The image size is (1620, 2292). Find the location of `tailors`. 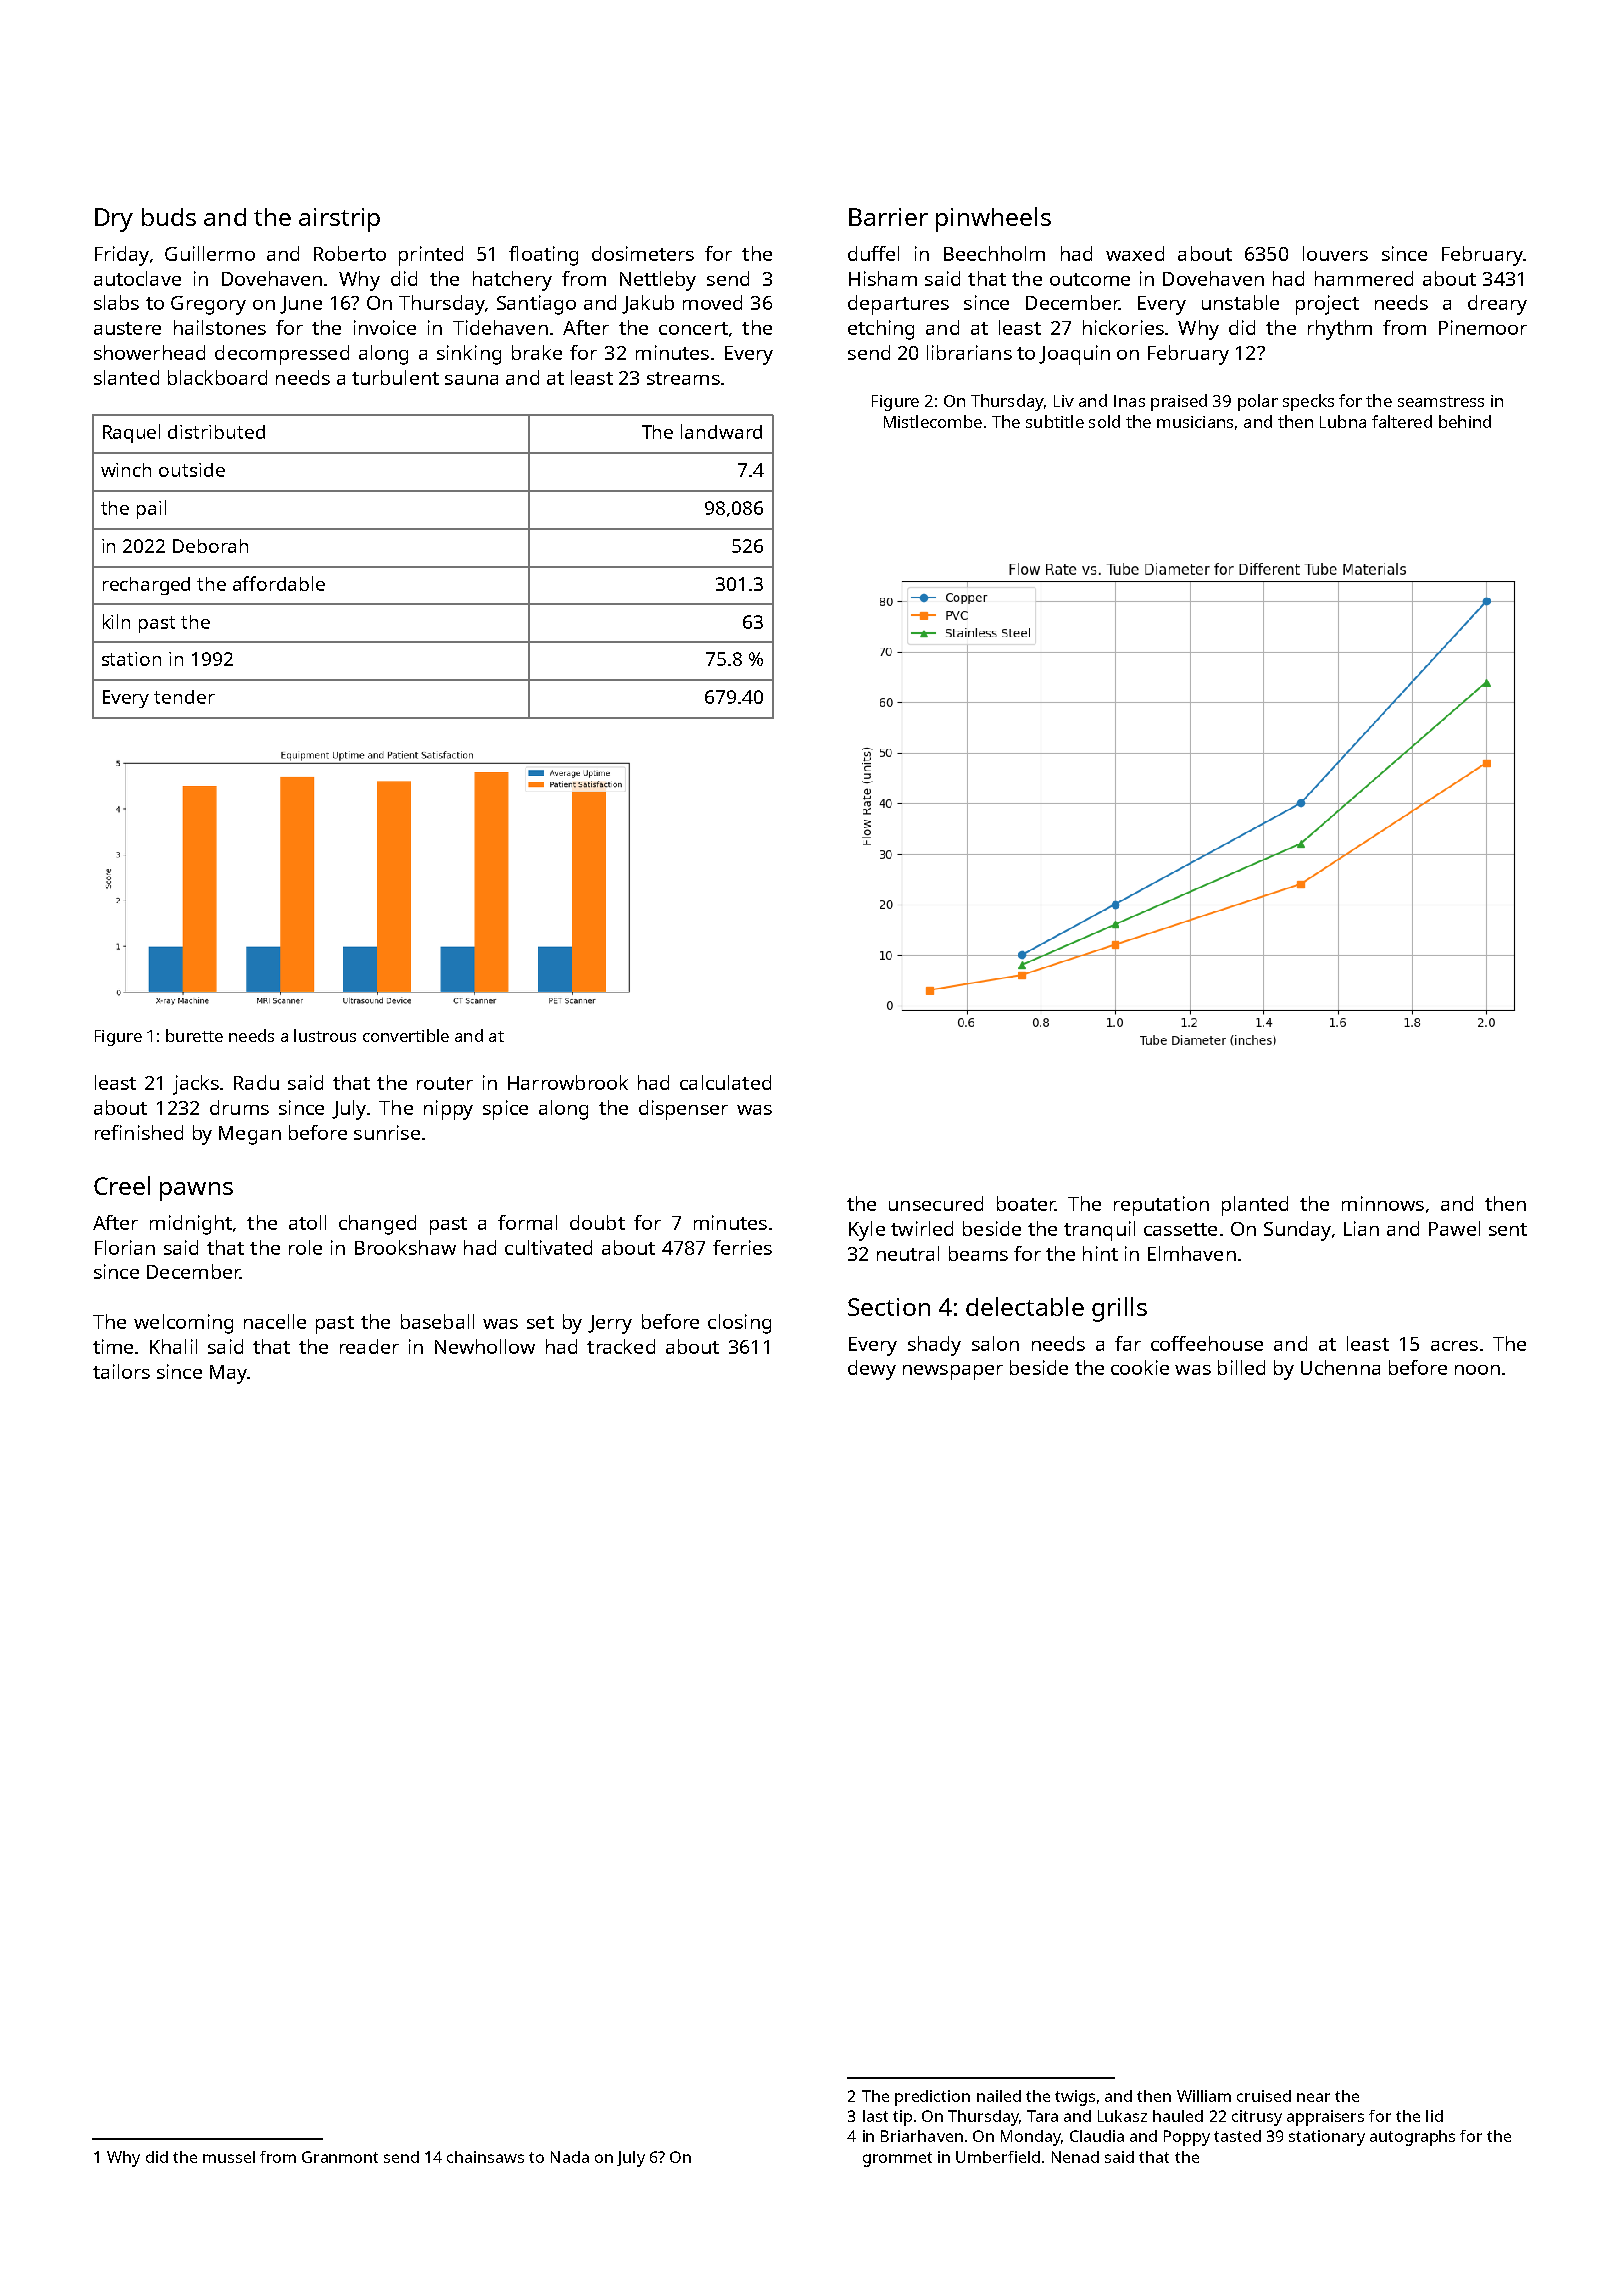

tailors is located at coordinates (121, 1371).
